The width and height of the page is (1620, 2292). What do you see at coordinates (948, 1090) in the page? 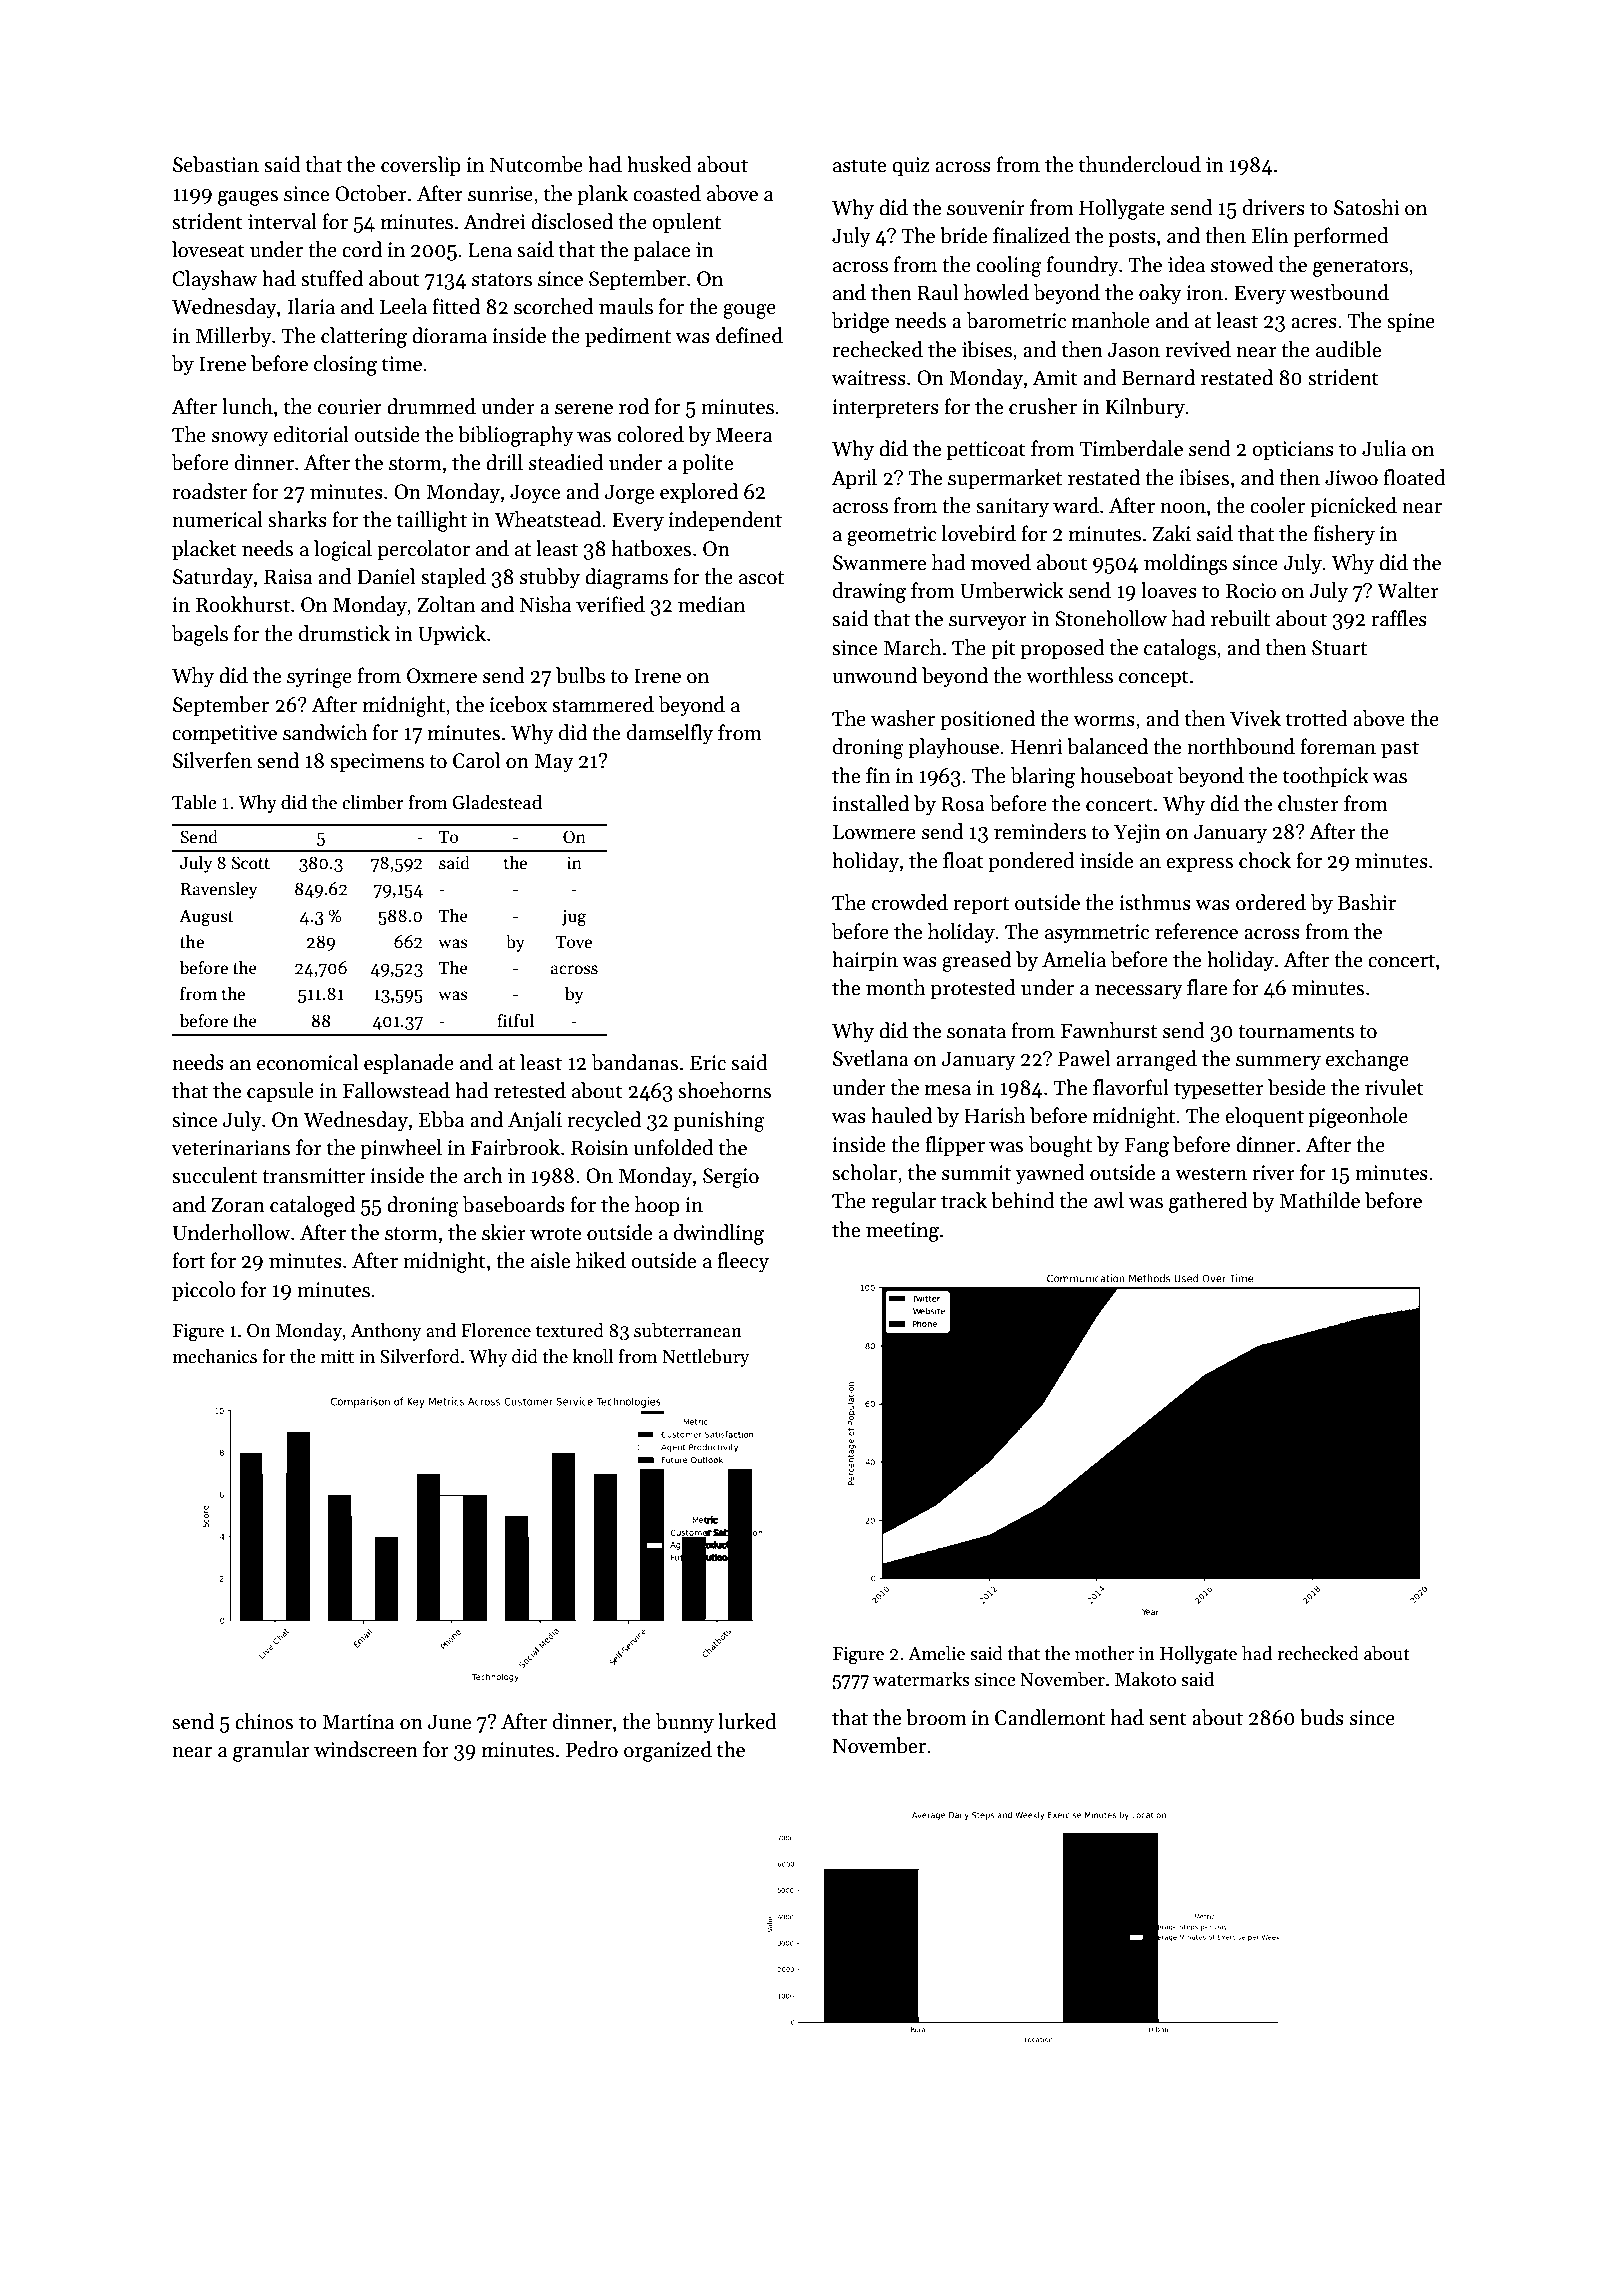
I see `mesa` at bounding box center [948, 1090].
